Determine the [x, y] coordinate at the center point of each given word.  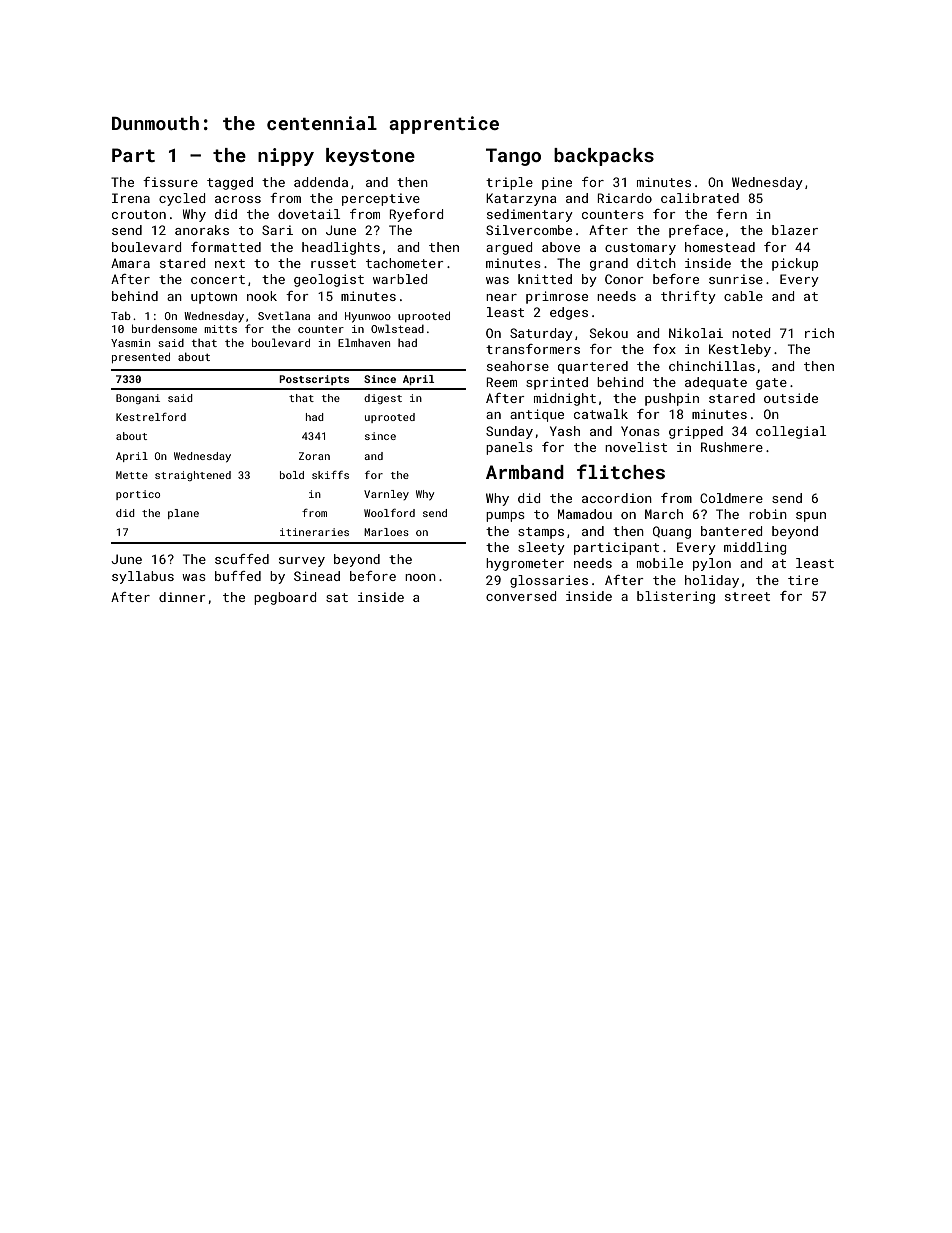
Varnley [386, 495]
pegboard [285, 598]
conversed [521, 596]
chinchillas [712, 366]
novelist [636, 447]
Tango [513, 157]
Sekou [609, 333]
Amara [130, 263]
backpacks [604, 157]
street [747, 596]
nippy [286, 157]
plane [183, 514]
